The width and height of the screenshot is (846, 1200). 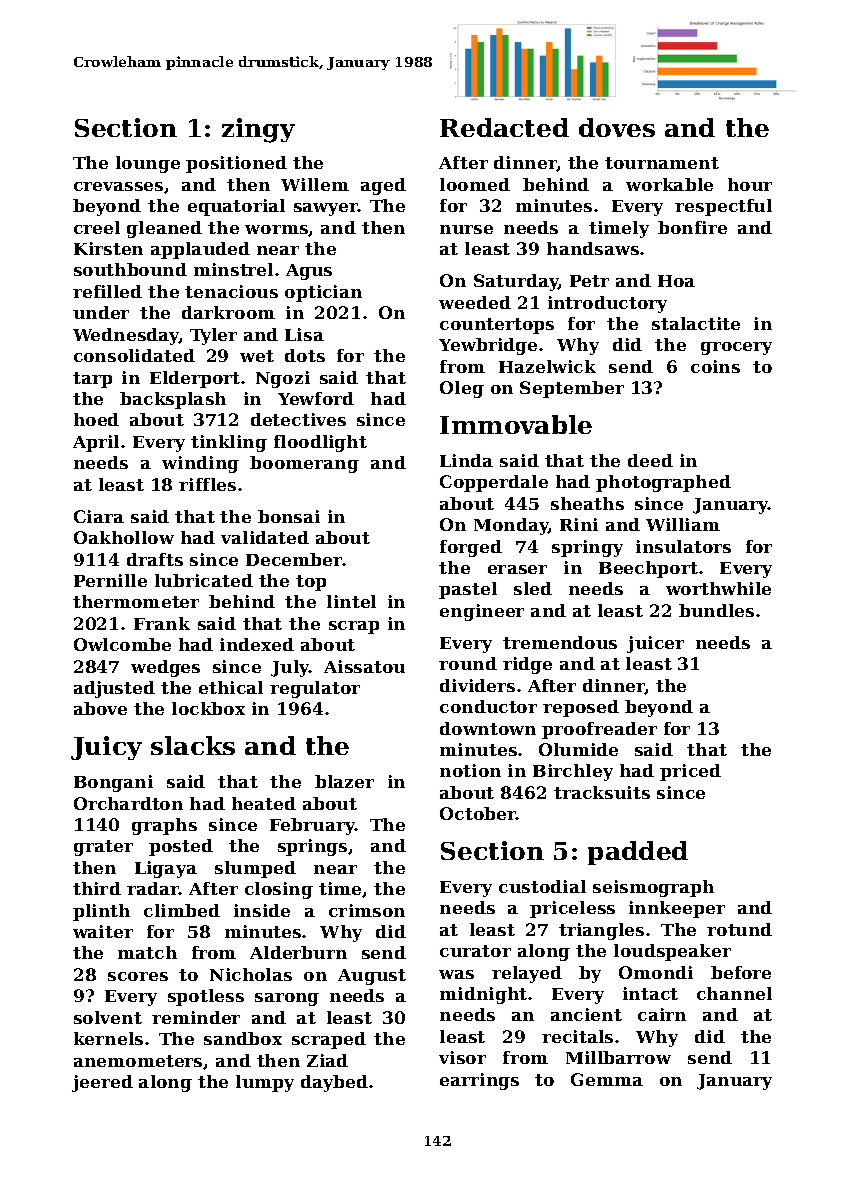 What do you see at coordinates (155, 559) in the screenshot?
I see `drafts` at bounding box center [155, 559].
